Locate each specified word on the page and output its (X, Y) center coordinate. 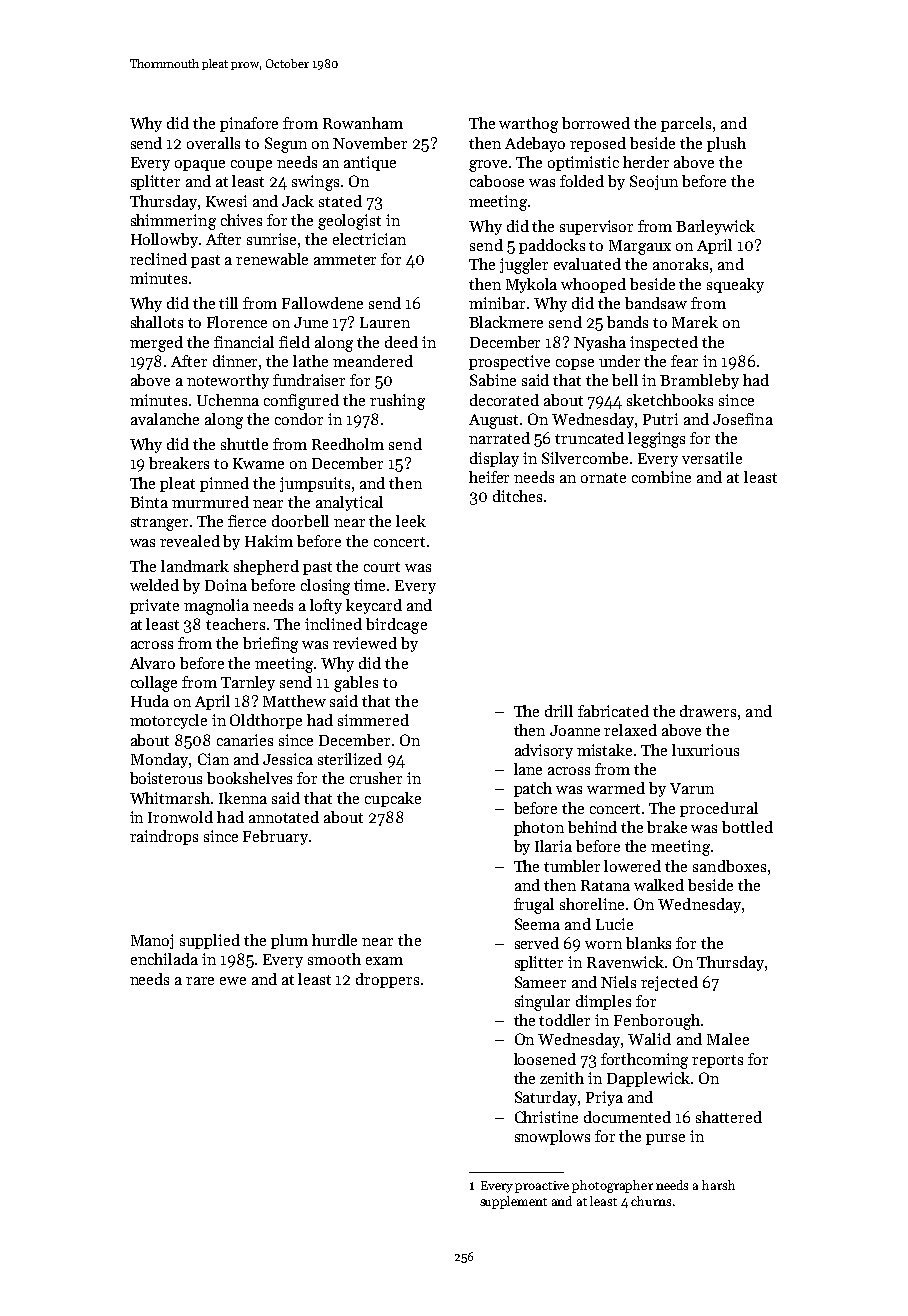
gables (356, 684)
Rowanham (363, 123)
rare (200, 981)
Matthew (294, 701)
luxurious (705, 750)
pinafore (249, 124)
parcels (686, 124)
